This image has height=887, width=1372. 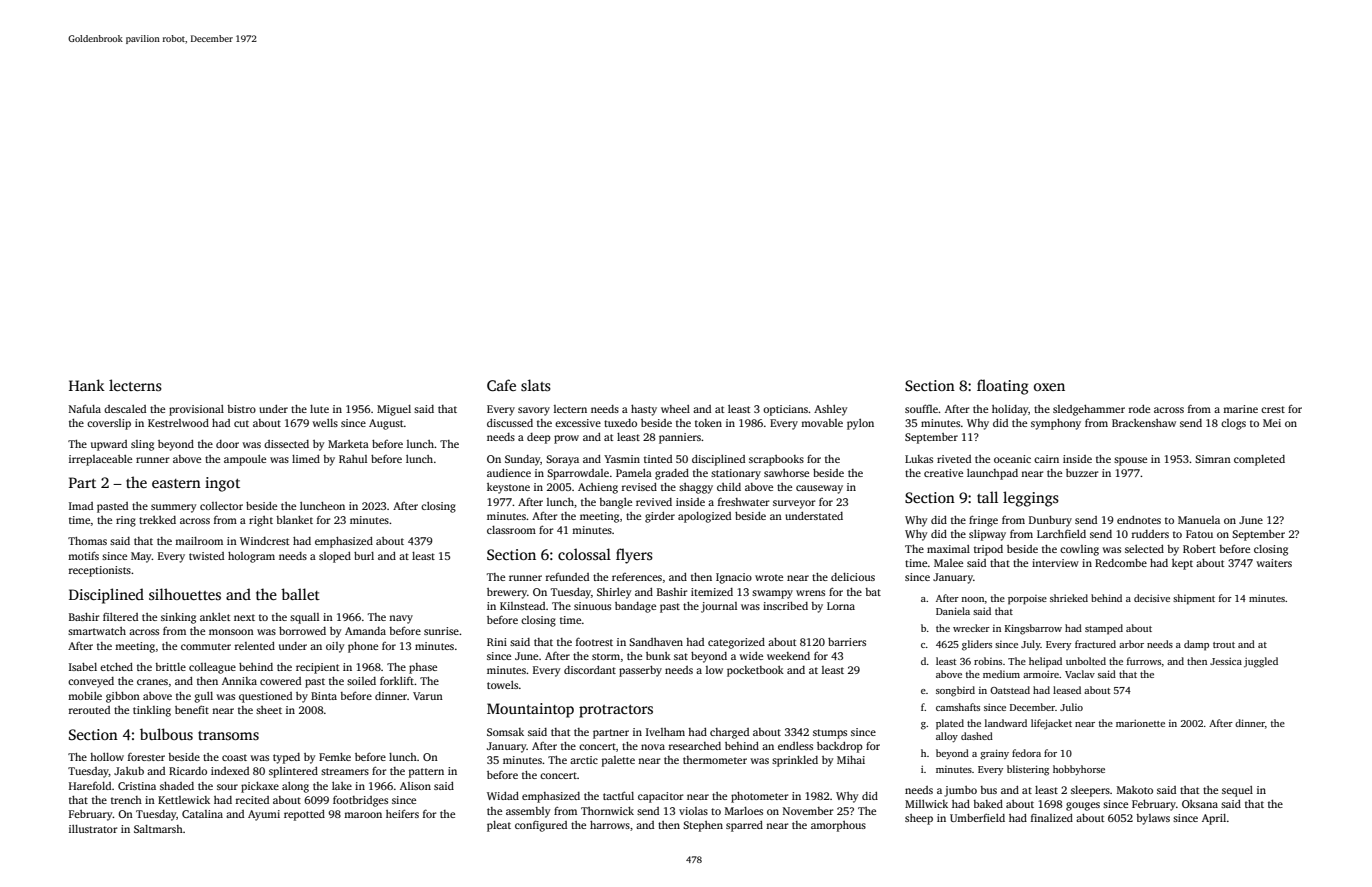 What do you see at coordinates (536, 385) in the image?
I see `slats` at bounding box center [536, 385].
